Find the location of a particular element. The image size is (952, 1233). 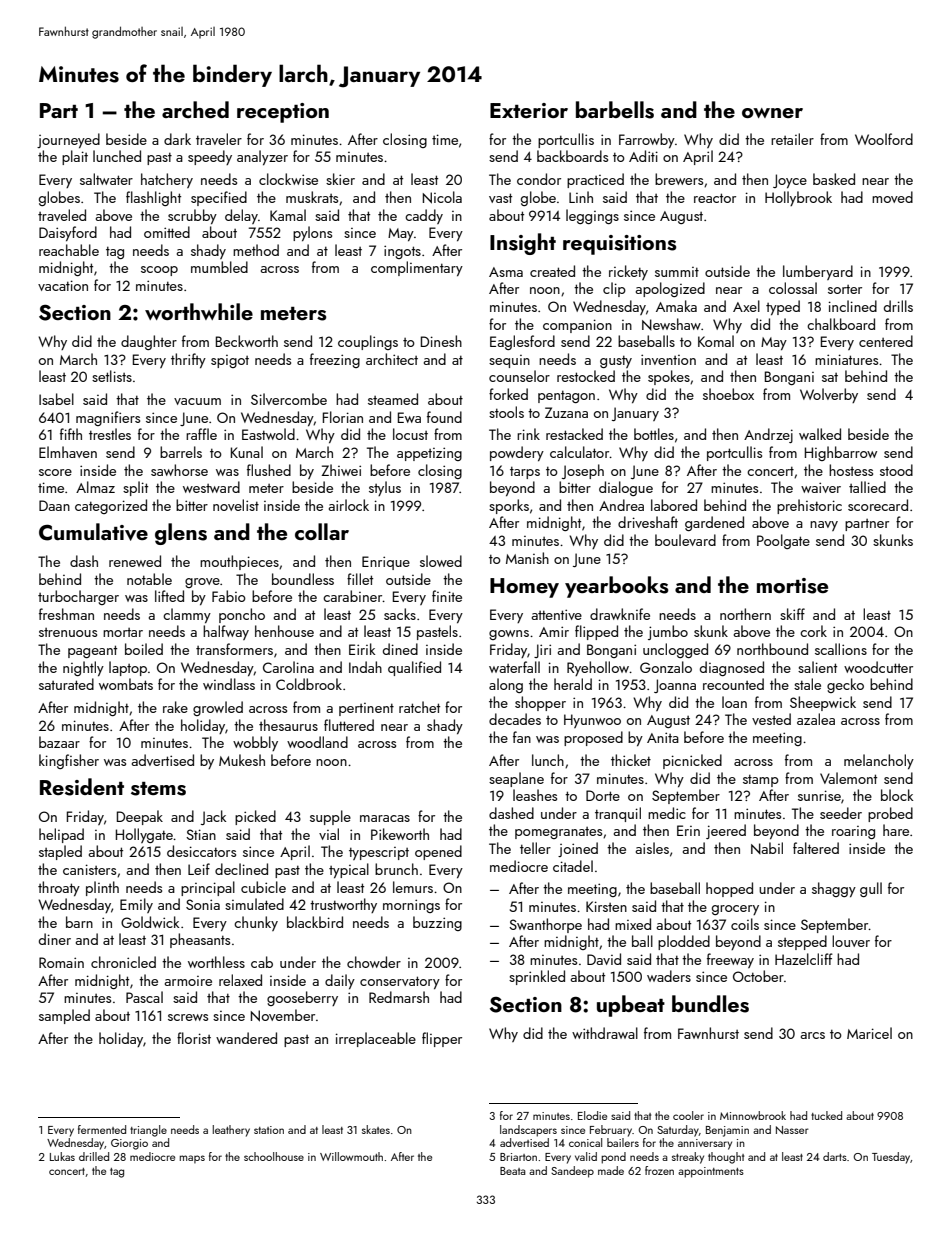

drawknife is located at coordinates (620, 614).
